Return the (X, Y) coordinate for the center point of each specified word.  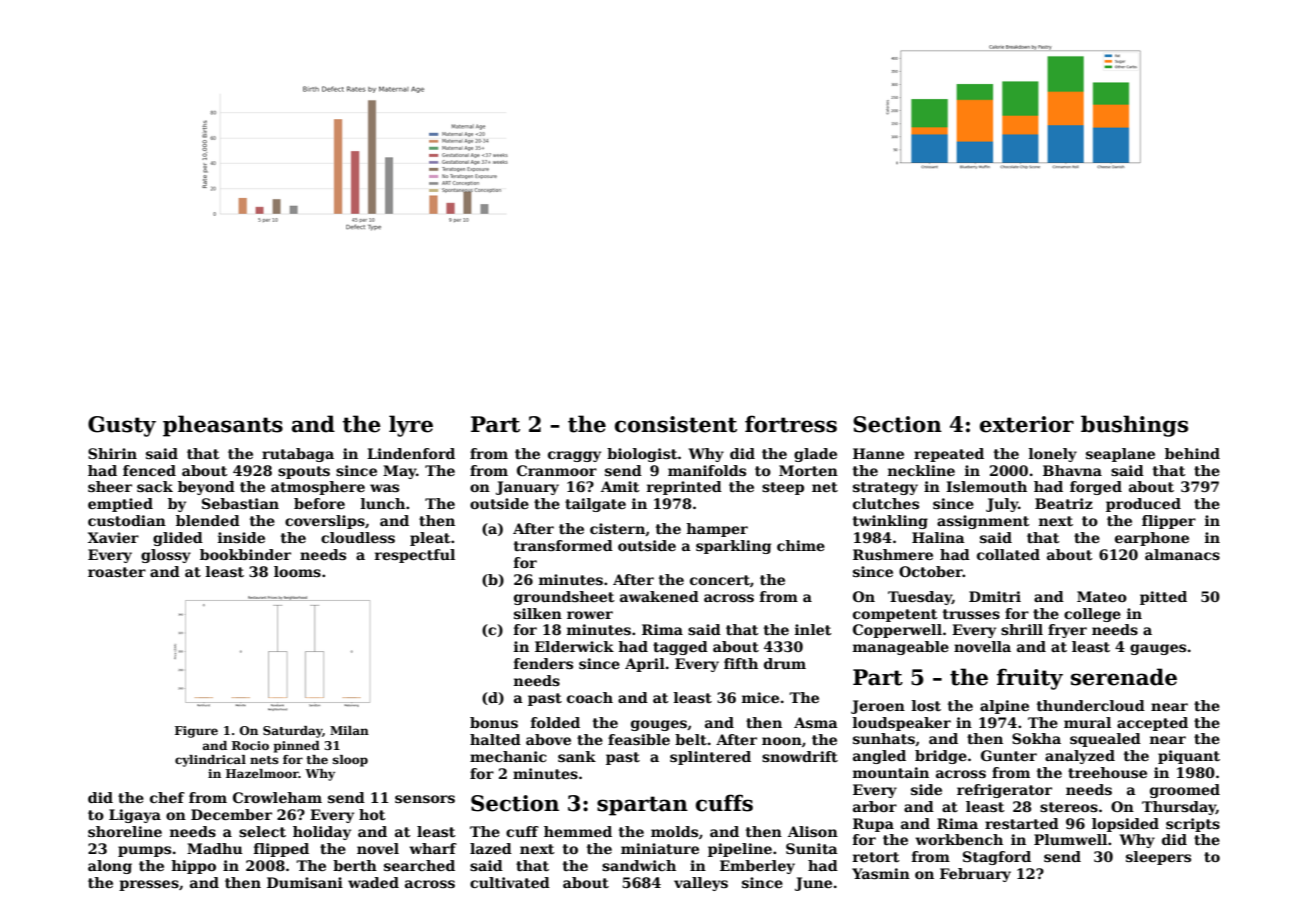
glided (178, 539)
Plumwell (1070, 839)
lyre (411, 426)
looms (297, 571)
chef (167, 797)
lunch (383, 503)
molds (674, 831)
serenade (1124, 677)
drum (785, 663)
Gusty (122, 426)
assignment (983, 522)
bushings (1134, 426)
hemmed (578, 831)
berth (355, 865)
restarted (1022, 823)
